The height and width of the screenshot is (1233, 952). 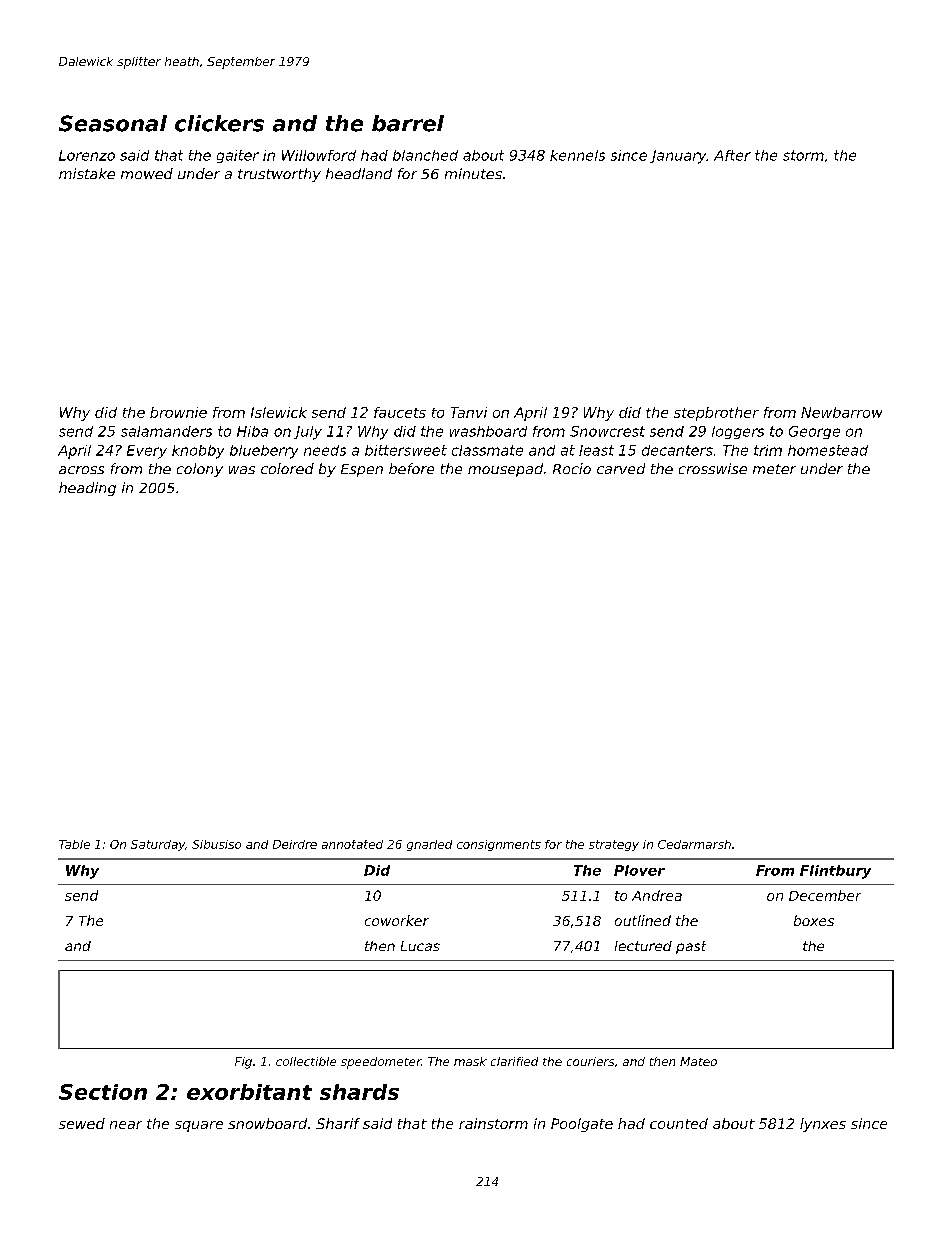 What do you see at coordinates (359, 173) in the screenshot?
I see `headland` at bounding box center [359, 173].
